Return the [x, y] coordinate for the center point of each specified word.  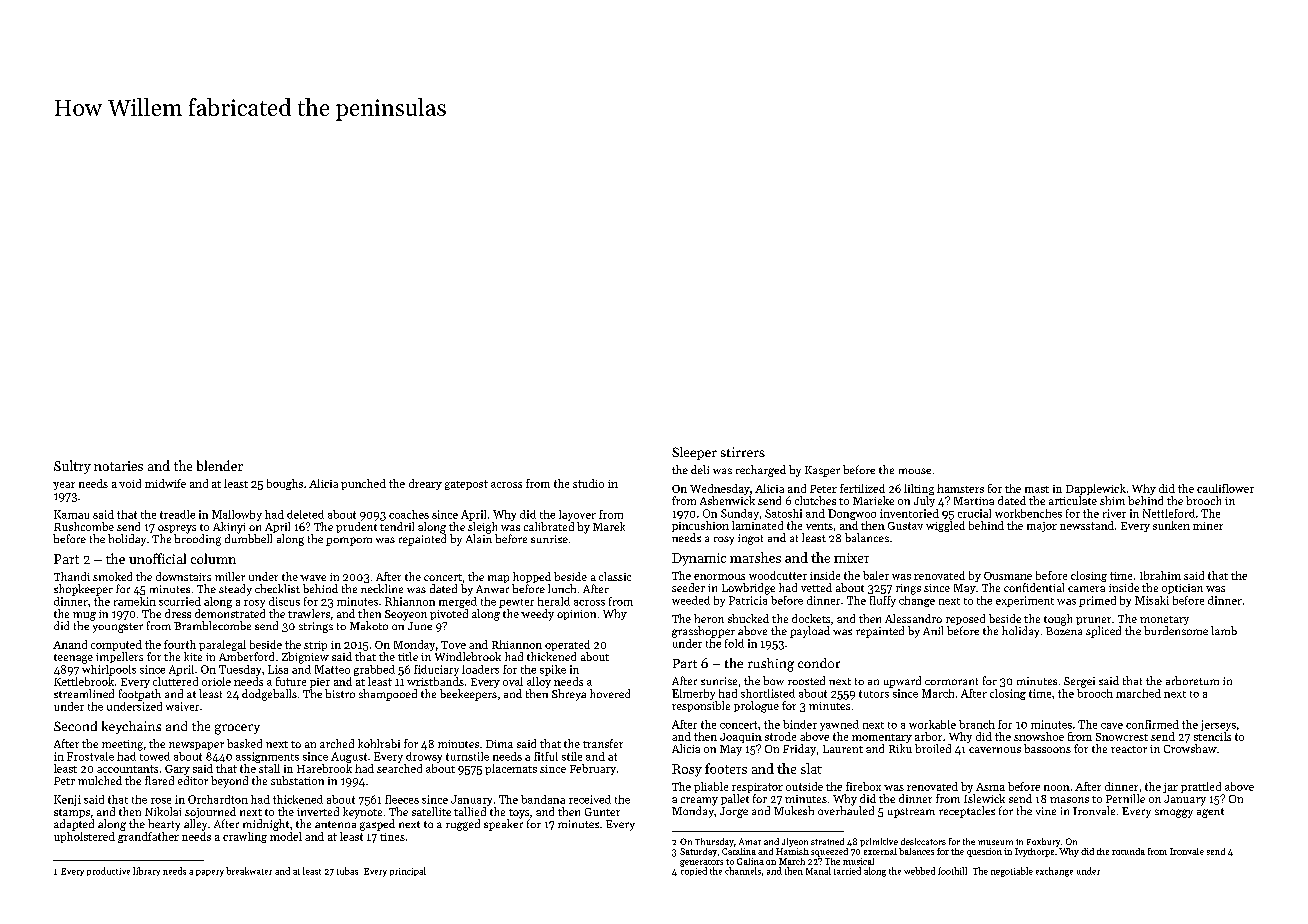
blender [220, 465]
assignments [267, 757]
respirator [757, 788]
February [593, 769]
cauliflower [1225, 488]
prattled [1201, 787]
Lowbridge [748, 589]
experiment [1025, 601]
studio [588, 483]
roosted [806, 680]
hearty [164, 825]
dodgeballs [269, 695]
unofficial [157, 558]
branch [977, 724]
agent [1210, 813]
